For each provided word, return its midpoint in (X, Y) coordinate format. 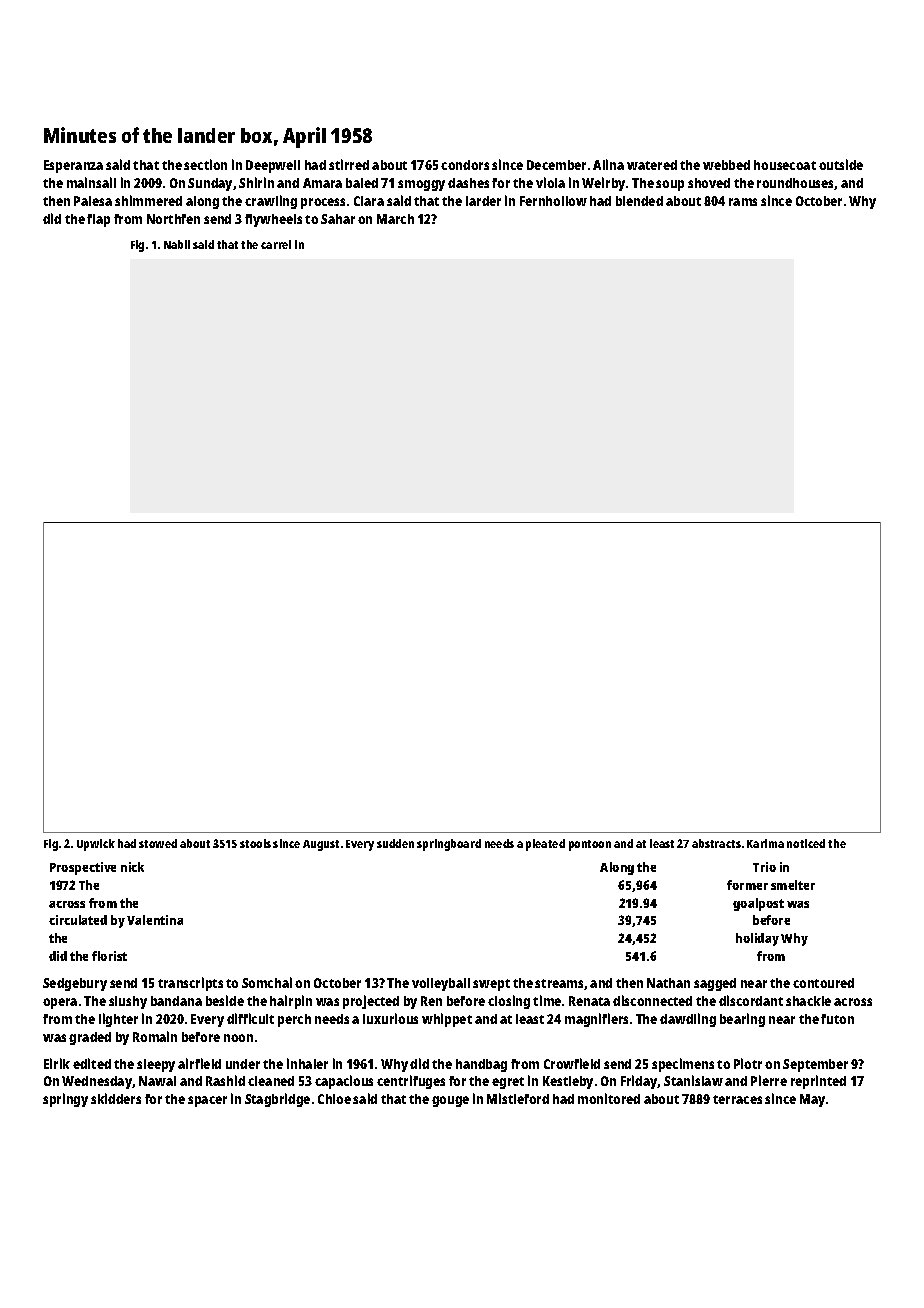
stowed (158, 843)
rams (743, 202)
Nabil (177, 244)
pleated (545, 845)
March (395, 219)
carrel (276, 244)
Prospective (83, 868)
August (321, 845)
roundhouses (796, 184)
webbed (726, 165)
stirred (349, 164)
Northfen (173, 219)
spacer (207, 1101)
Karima (765, 843)
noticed (806, 843)
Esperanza (73, 166)
